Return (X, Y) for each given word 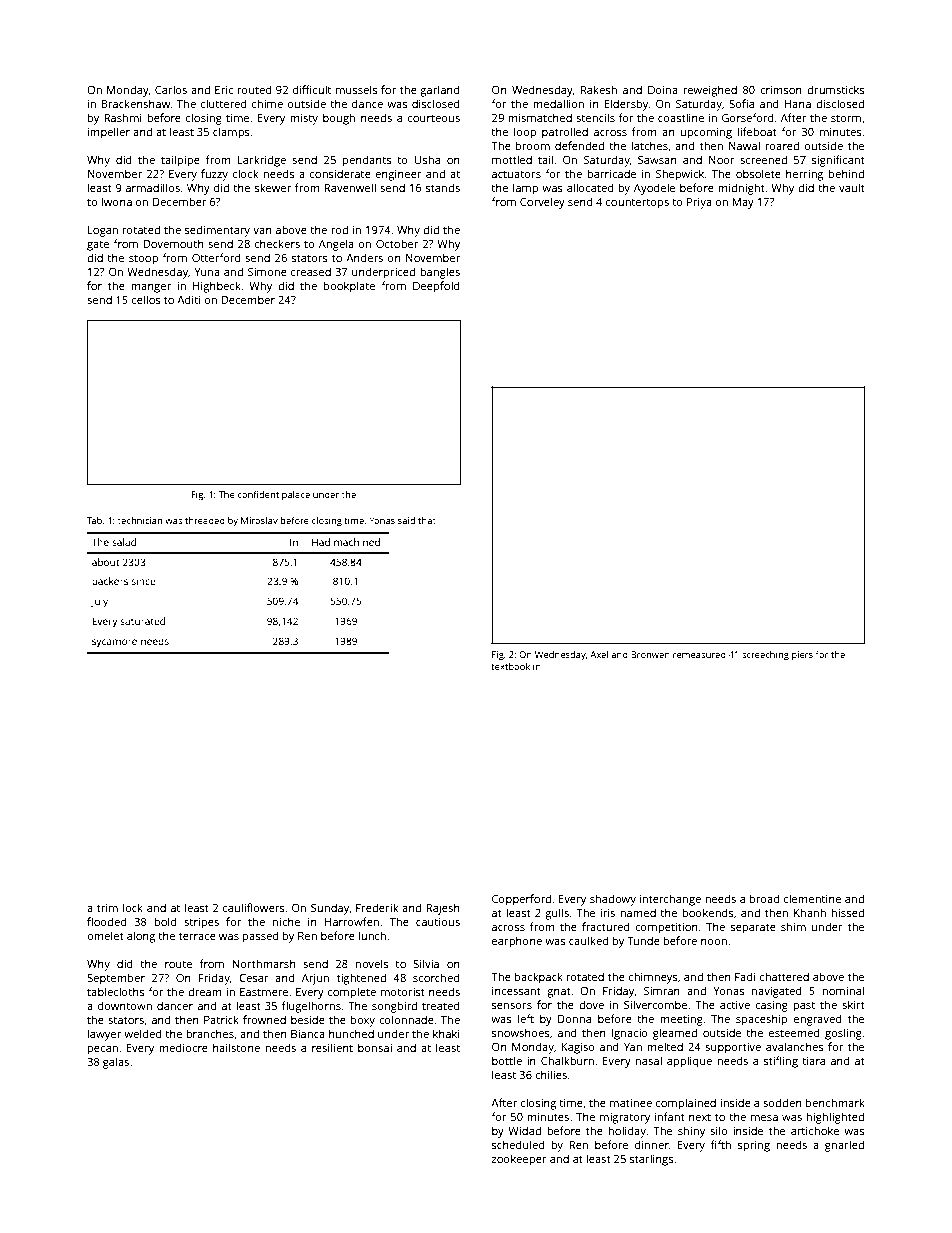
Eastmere (264, 992)
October (397, 243)
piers (802, 655)
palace (296, 495)
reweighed (710, 91)
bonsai (375, 1047)
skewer (273, 187)
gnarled (844, 1146)
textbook (510, 666)
